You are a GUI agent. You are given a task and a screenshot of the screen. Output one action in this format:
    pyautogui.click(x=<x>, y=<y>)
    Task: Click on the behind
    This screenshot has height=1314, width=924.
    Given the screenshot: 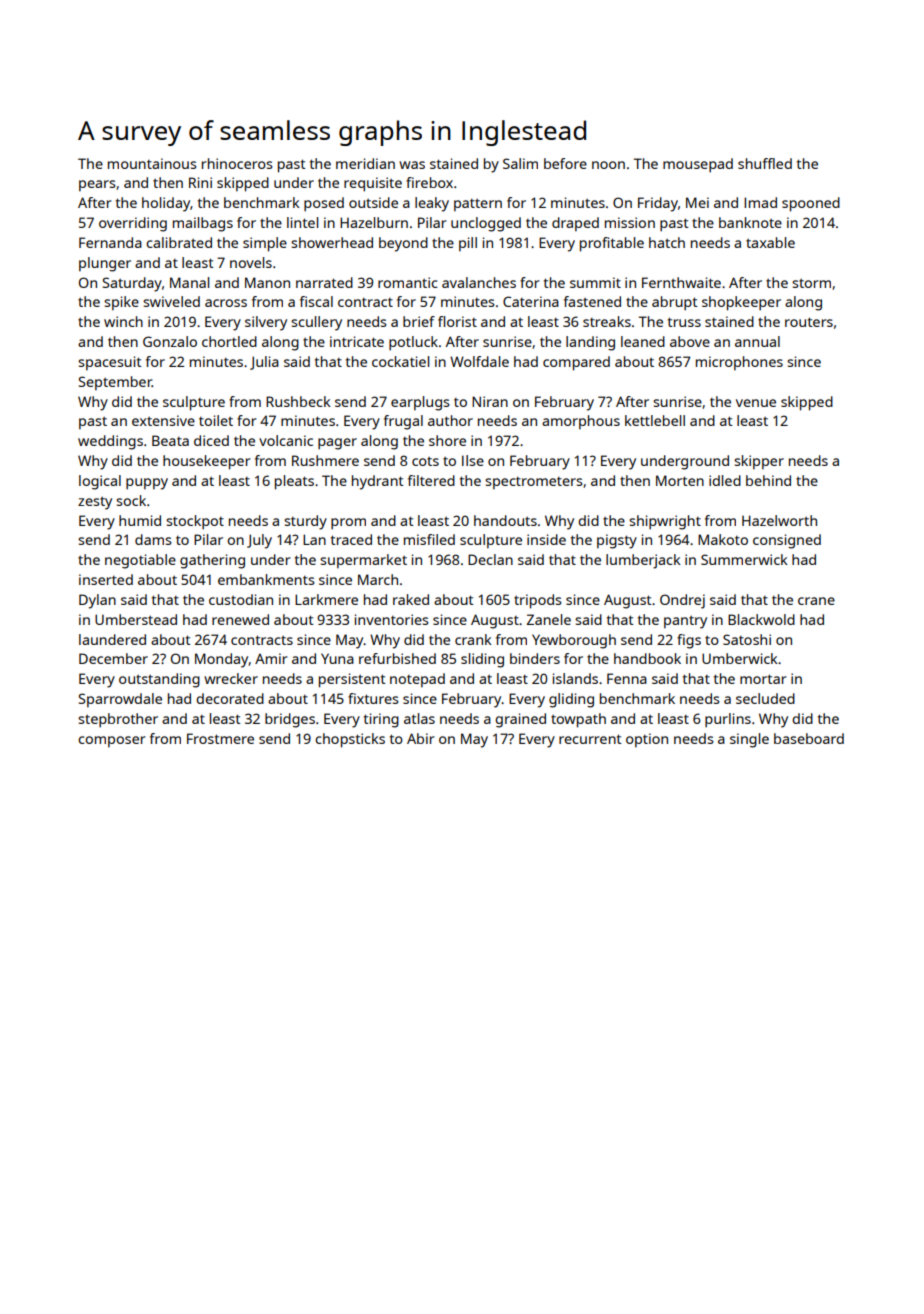 What is the action you would take?
    pyautogui.click(x=768, y=480)
